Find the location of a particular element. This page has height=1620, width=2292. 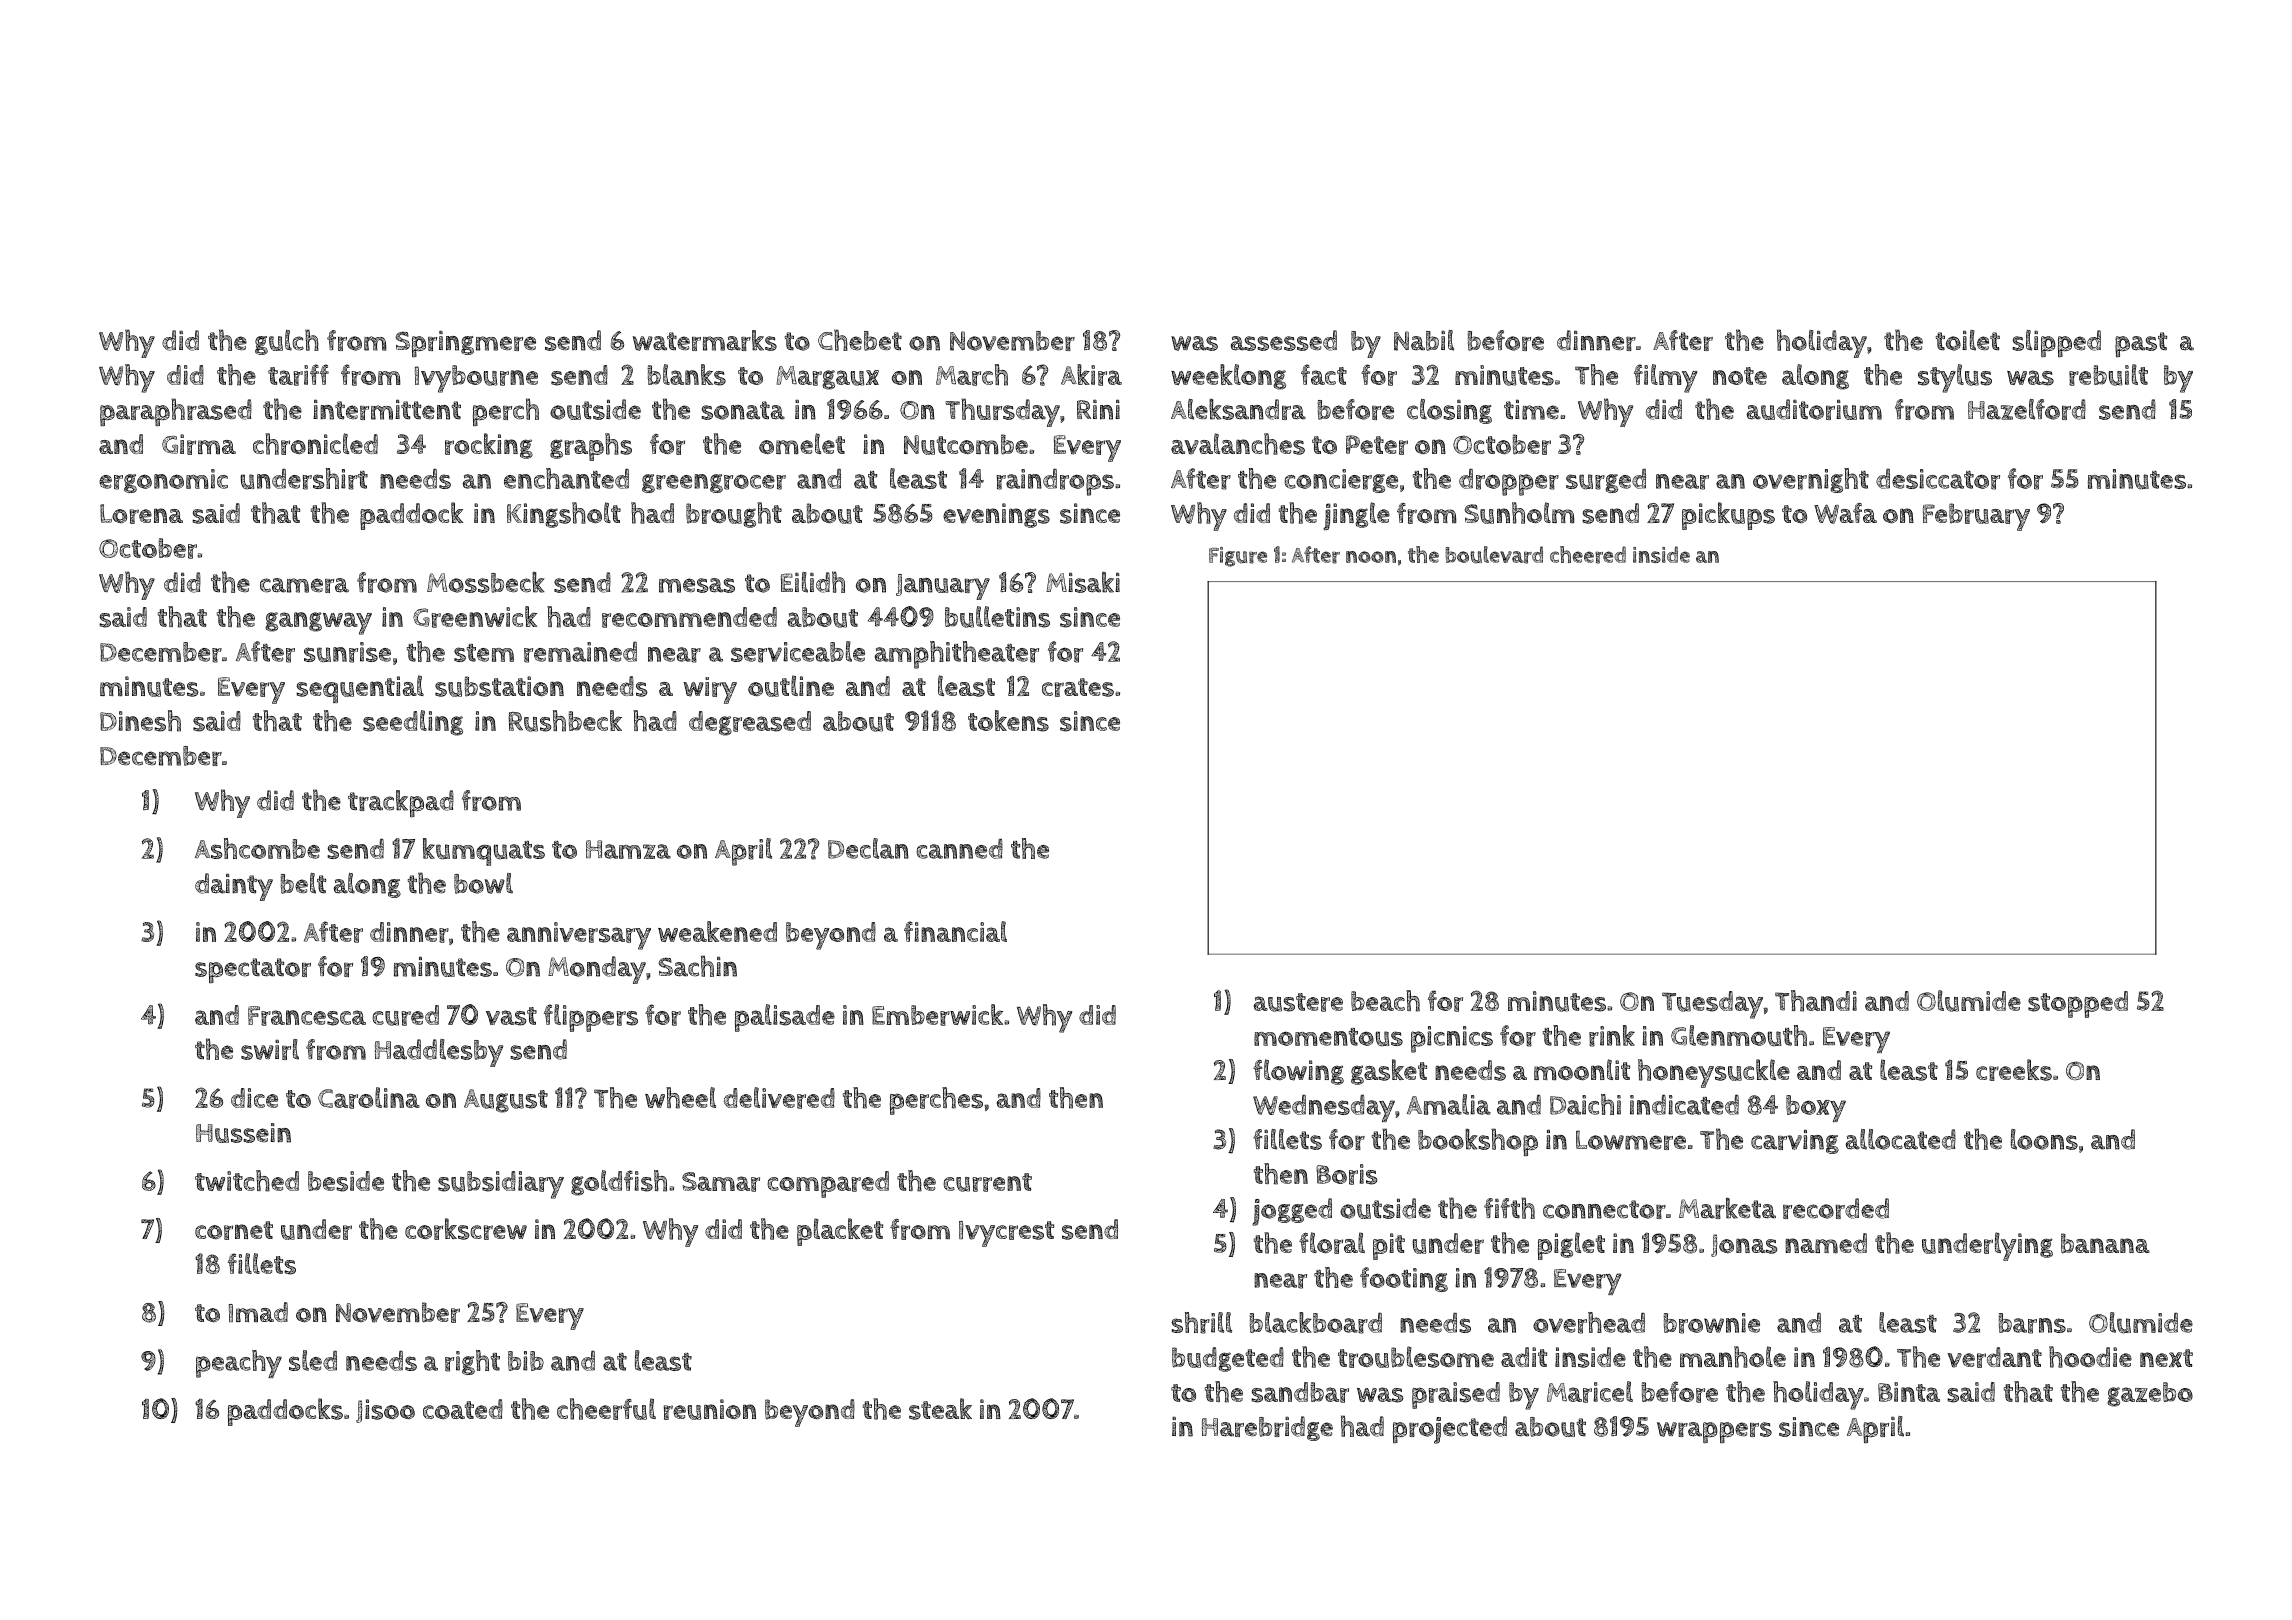

crates is located at coordinates (1078, 687).
